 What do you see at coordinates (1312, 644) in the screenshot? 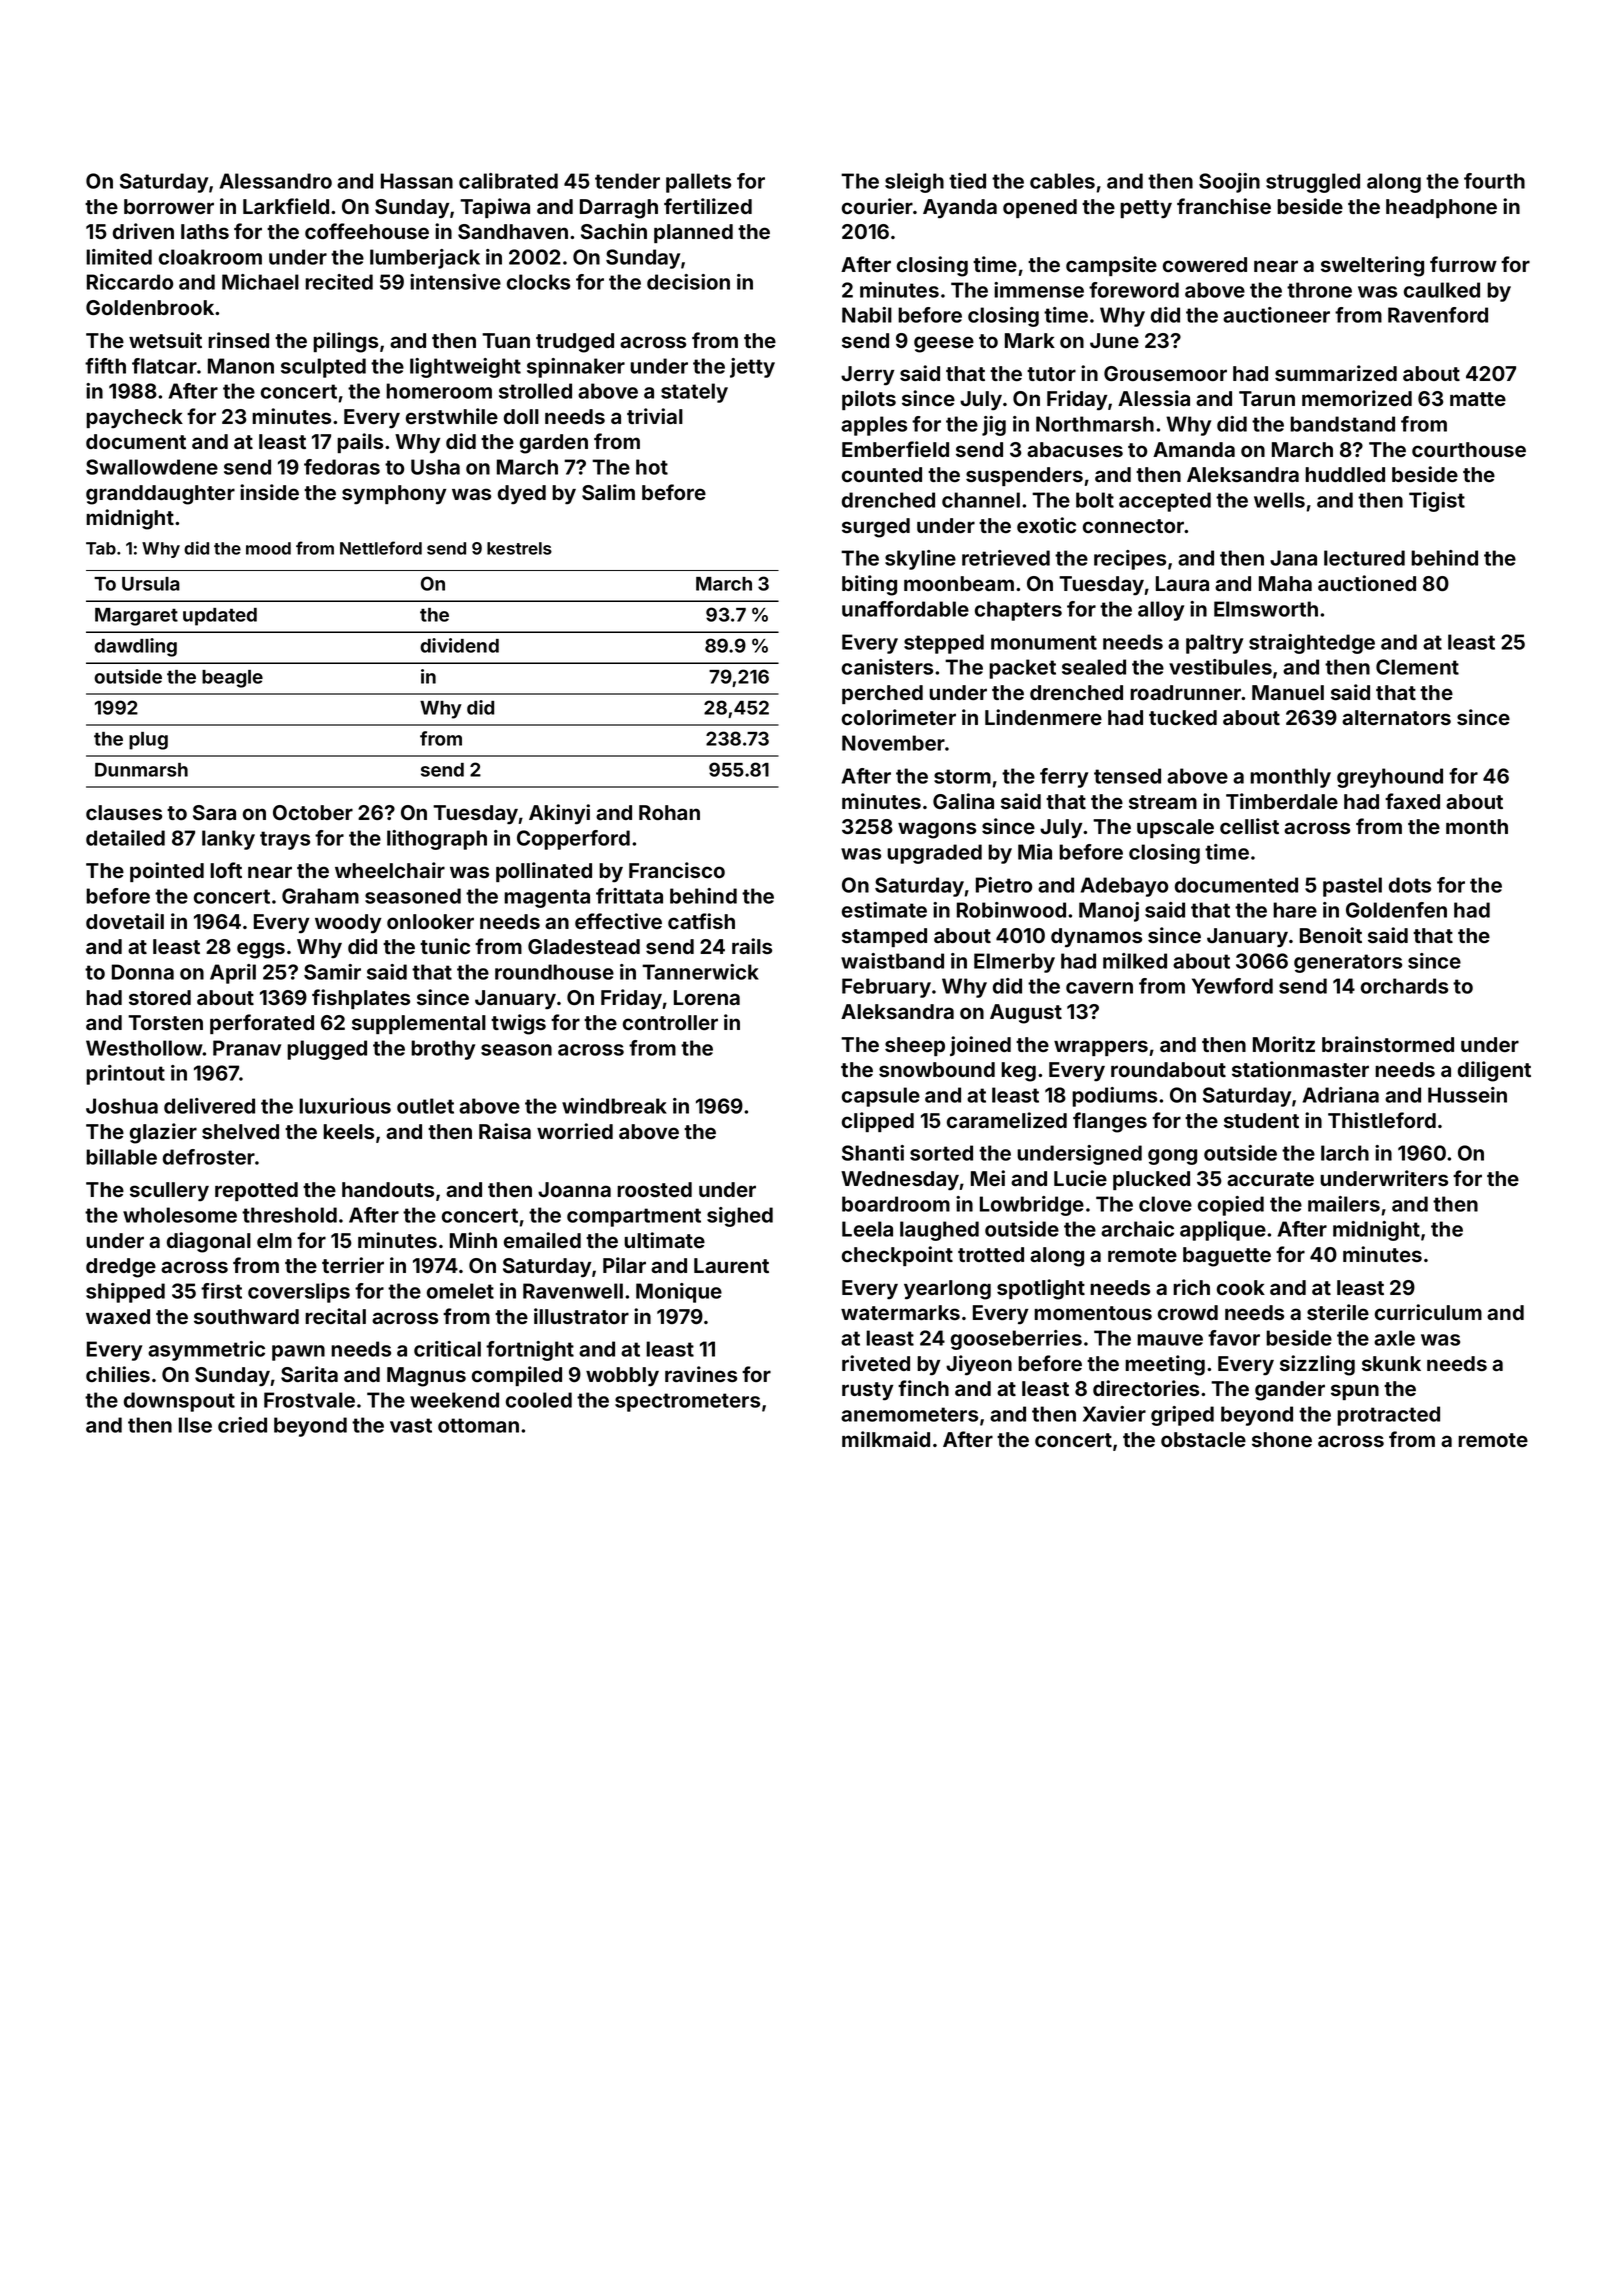
I see `straightedge` at bounding box center [1312, 644].
